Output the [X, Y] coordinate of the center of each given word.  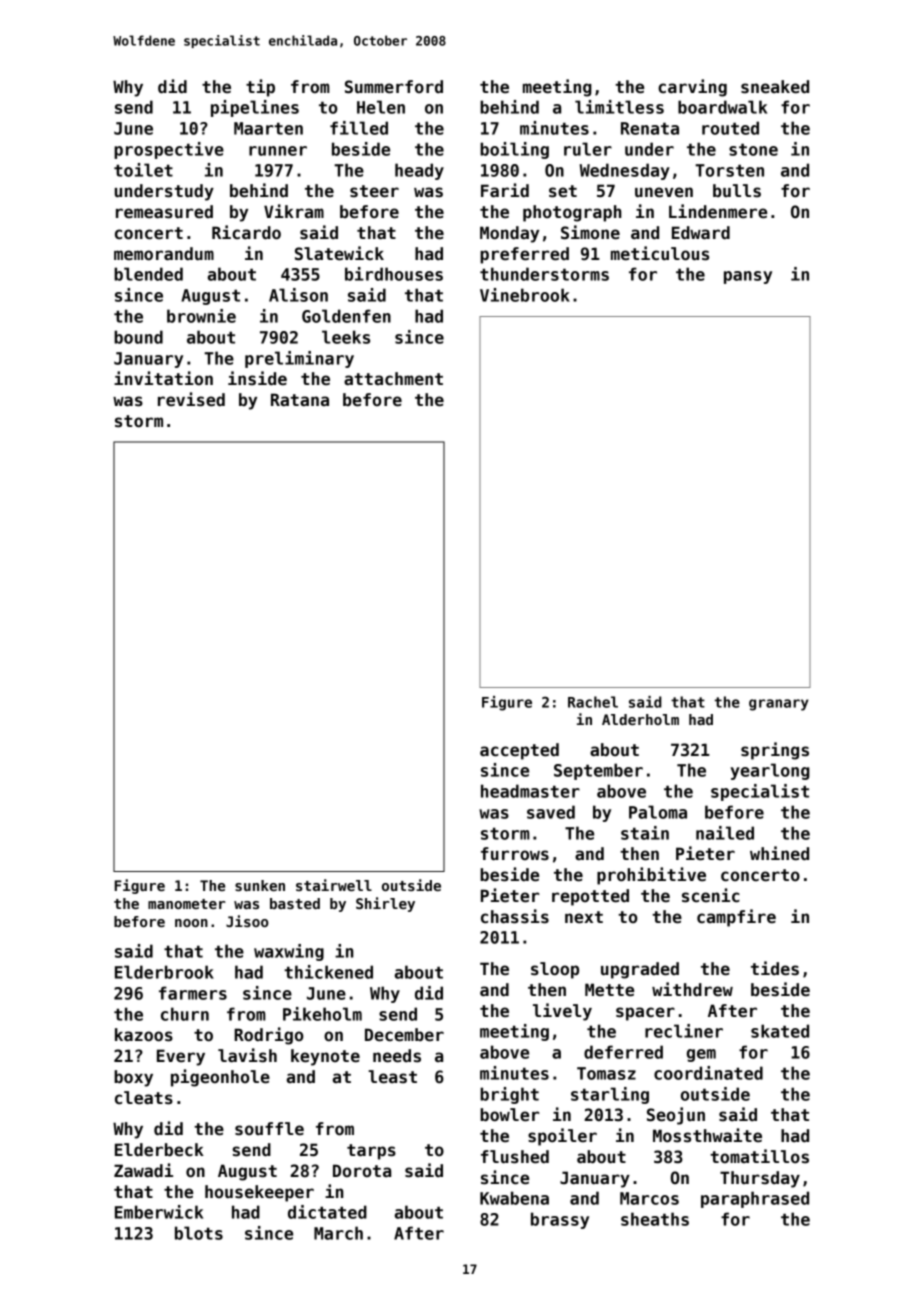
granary [779, 705]
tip [260, 88]
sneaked [775, 87]
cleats [144, 1098]
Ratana [300, 399]
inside [257, 378]
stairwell [334, 885]
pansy [748, 277]
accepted [519, 751]
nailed [725, 833]
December [404, 1035]
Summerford [394, 87]
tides [775, 968]
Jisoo [247, 921]
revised [191, 399]
